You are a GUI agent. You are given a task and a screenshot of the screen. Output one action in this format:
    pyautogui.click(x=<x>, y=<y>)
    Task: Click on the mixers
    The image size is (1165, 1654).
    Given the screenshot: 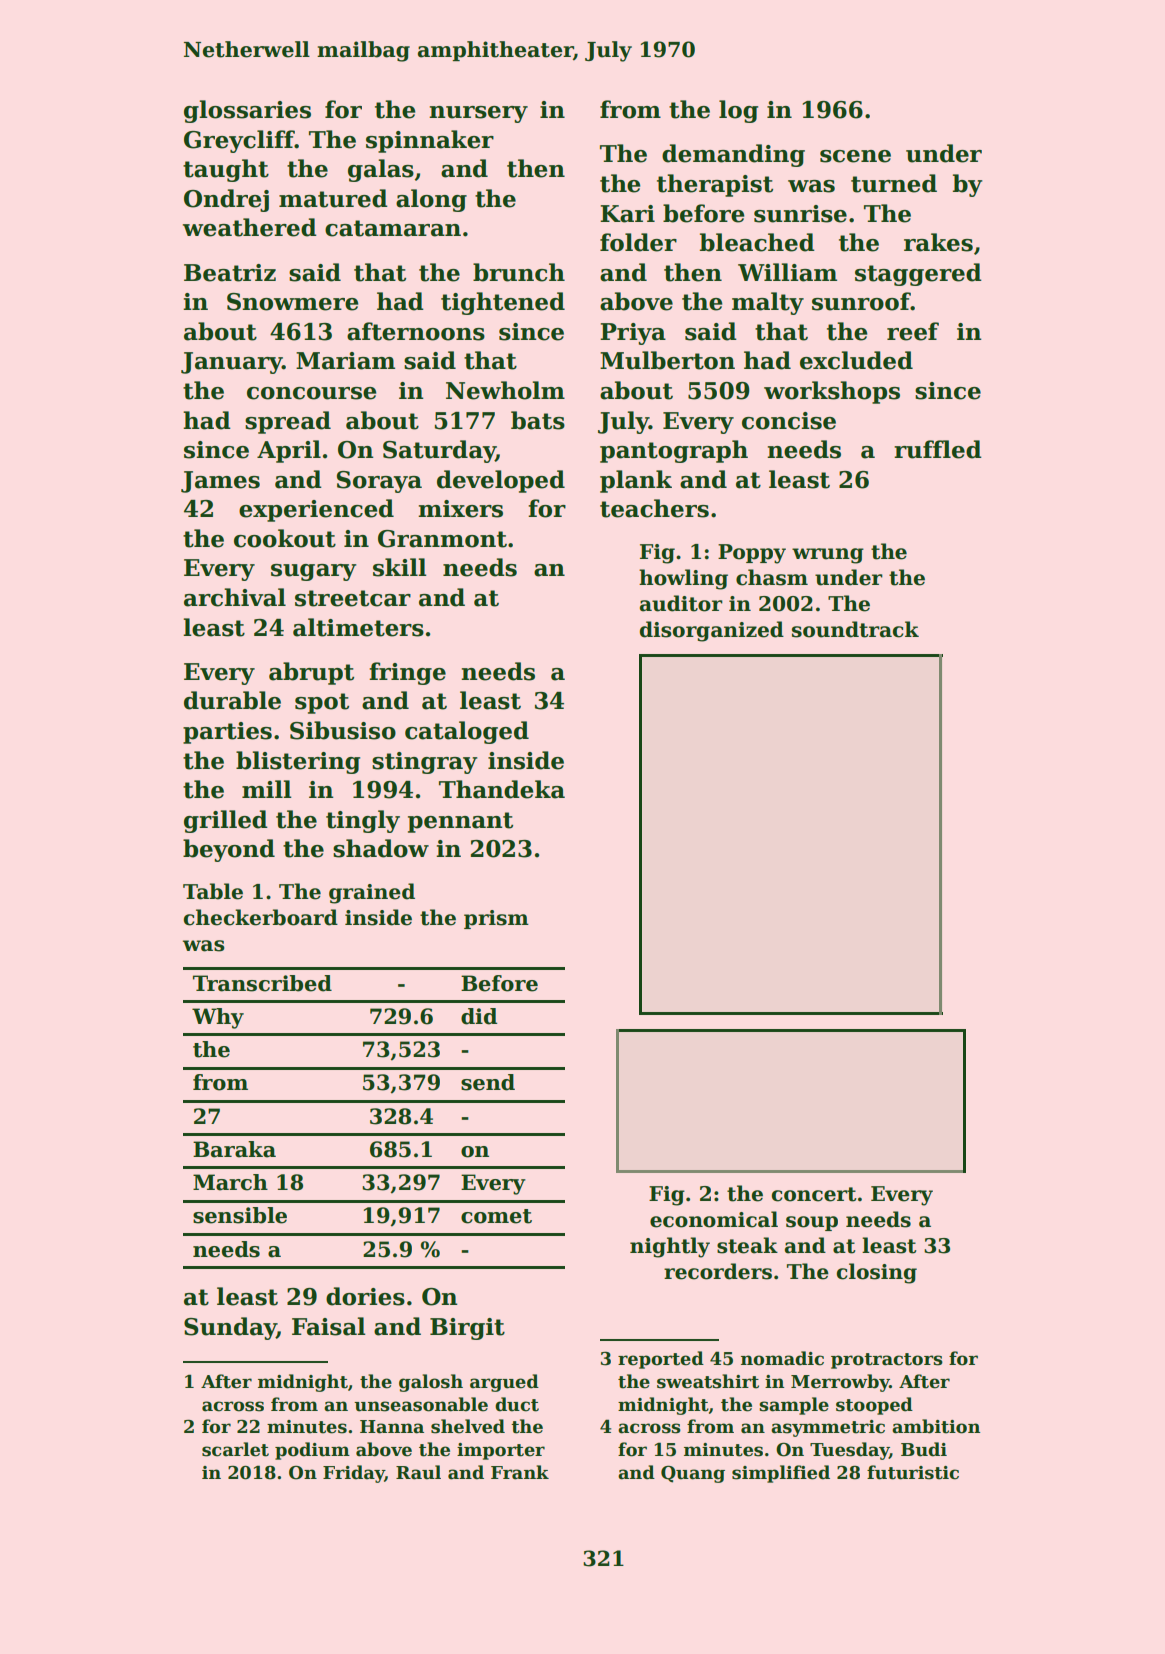 What is the action you would take?
    pyautogui.click(x=460, y=509)
